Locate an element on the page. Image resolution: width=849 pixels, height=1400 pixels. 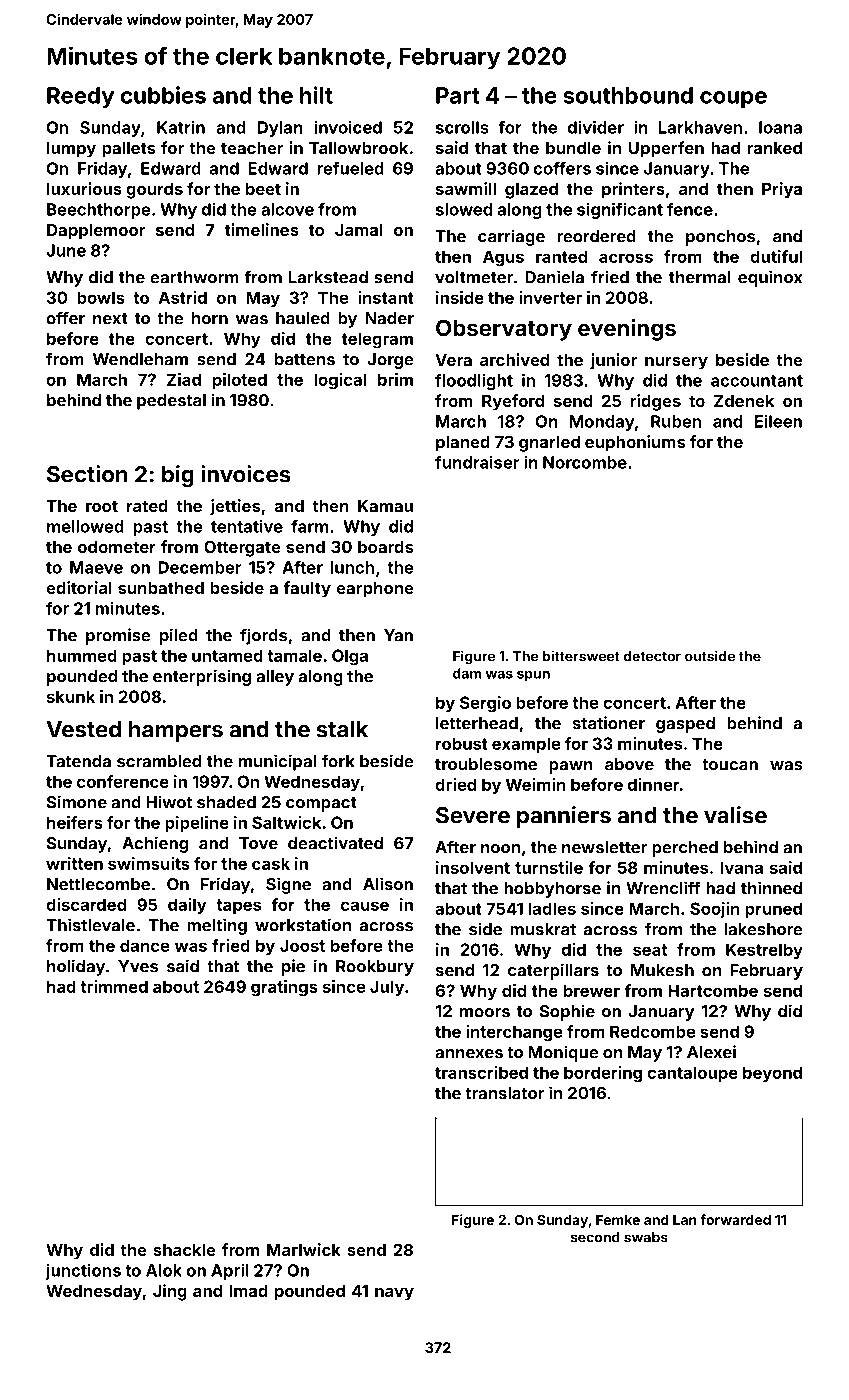
trimmed is located at coordinates (114, 986).
